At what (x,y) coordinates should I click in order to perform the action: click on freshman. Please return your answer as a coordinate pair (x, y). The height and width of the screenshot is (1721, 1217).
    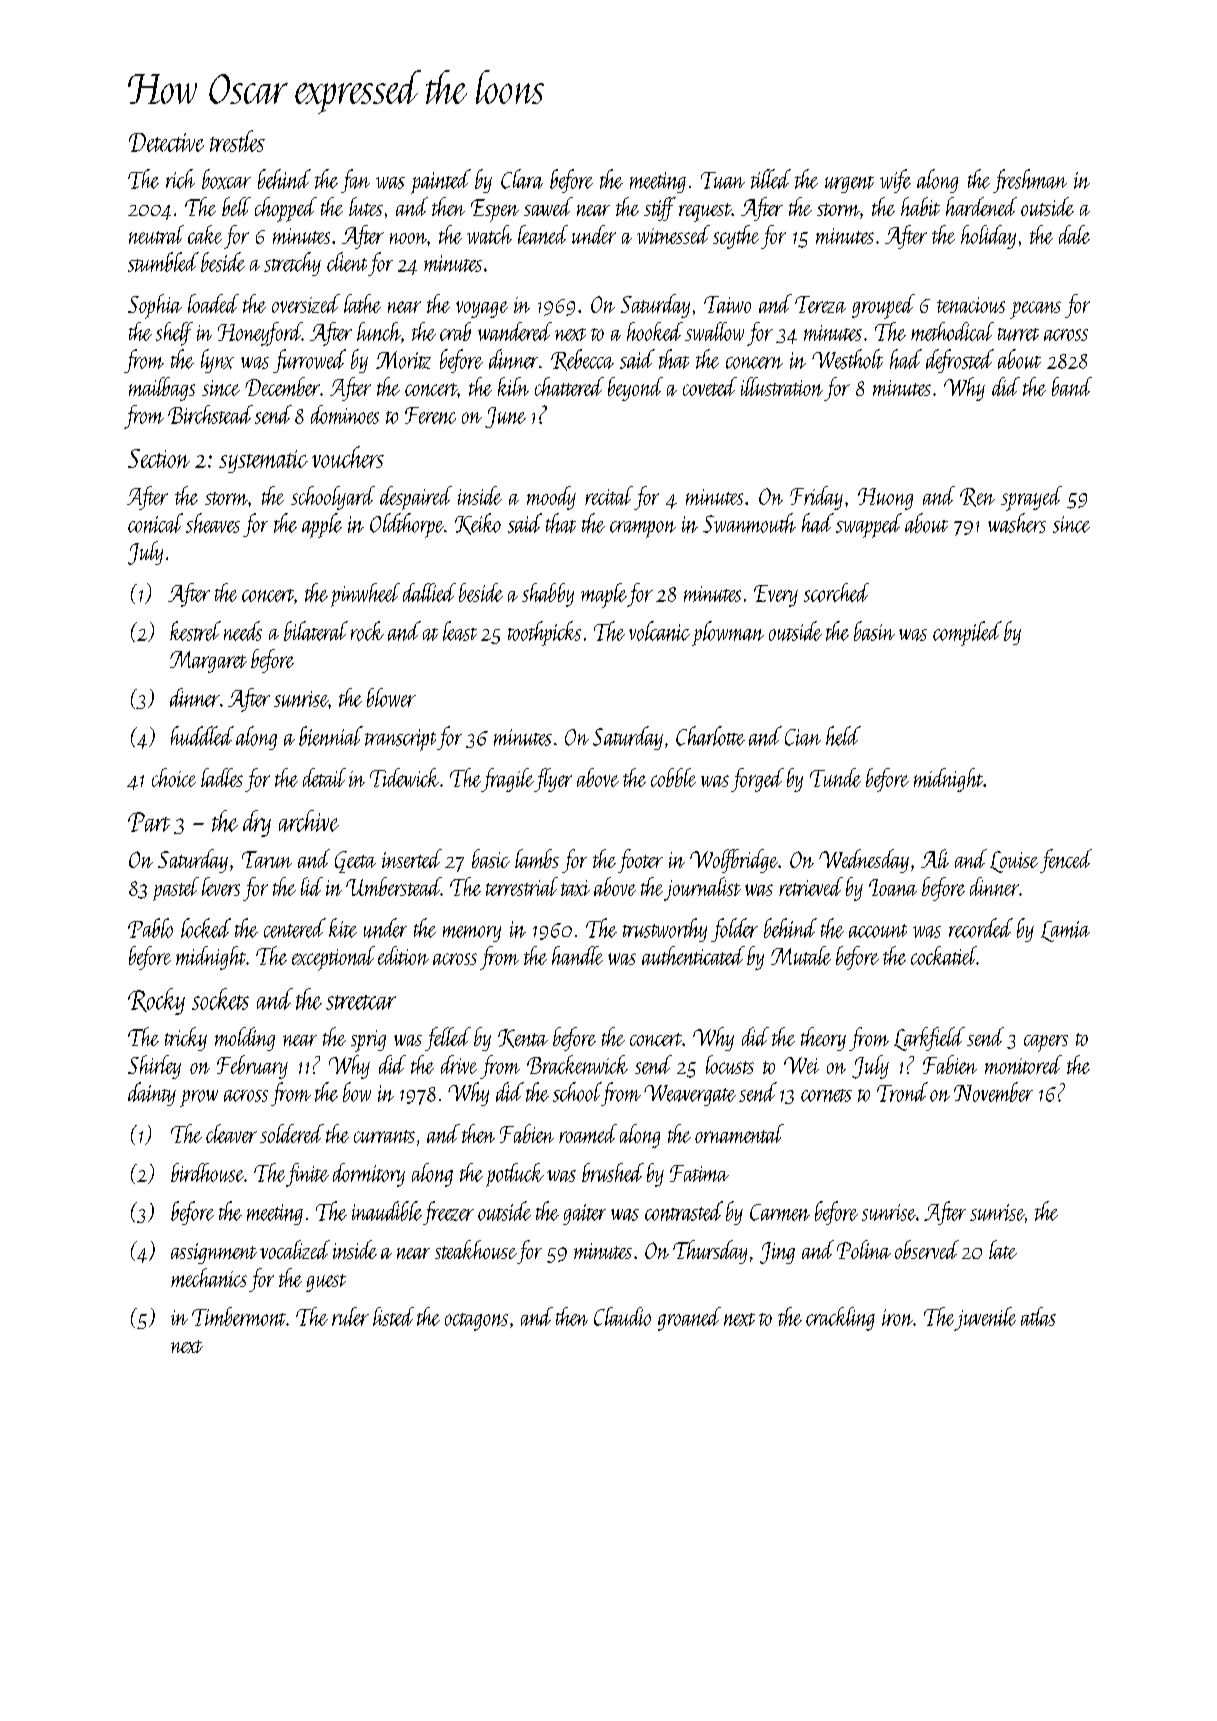
    Looking at the image, I should click on (1030, 181).
